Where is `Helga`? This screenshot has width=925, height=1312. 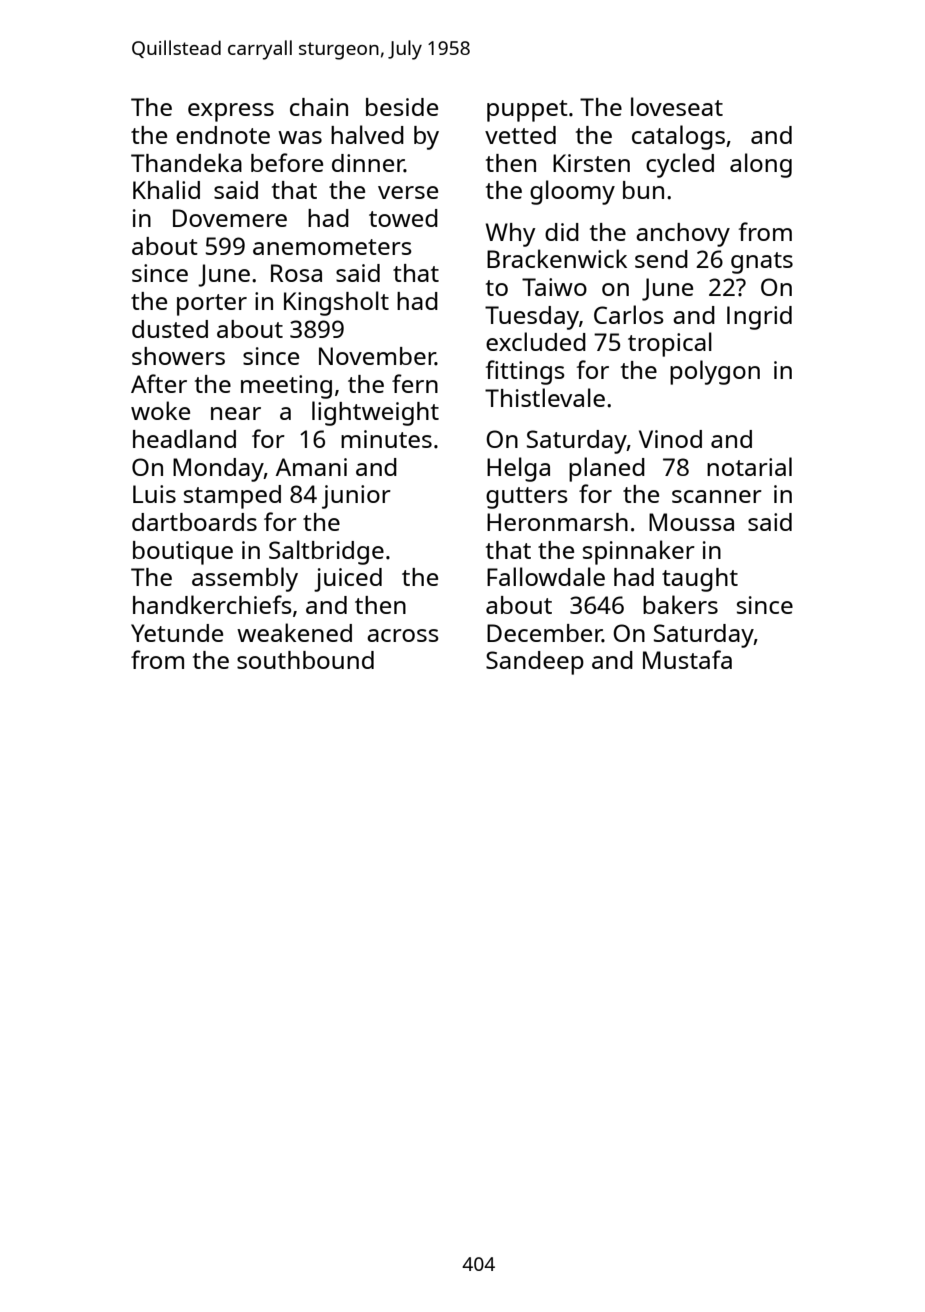 Helga is located at coordinates (518, 469).
